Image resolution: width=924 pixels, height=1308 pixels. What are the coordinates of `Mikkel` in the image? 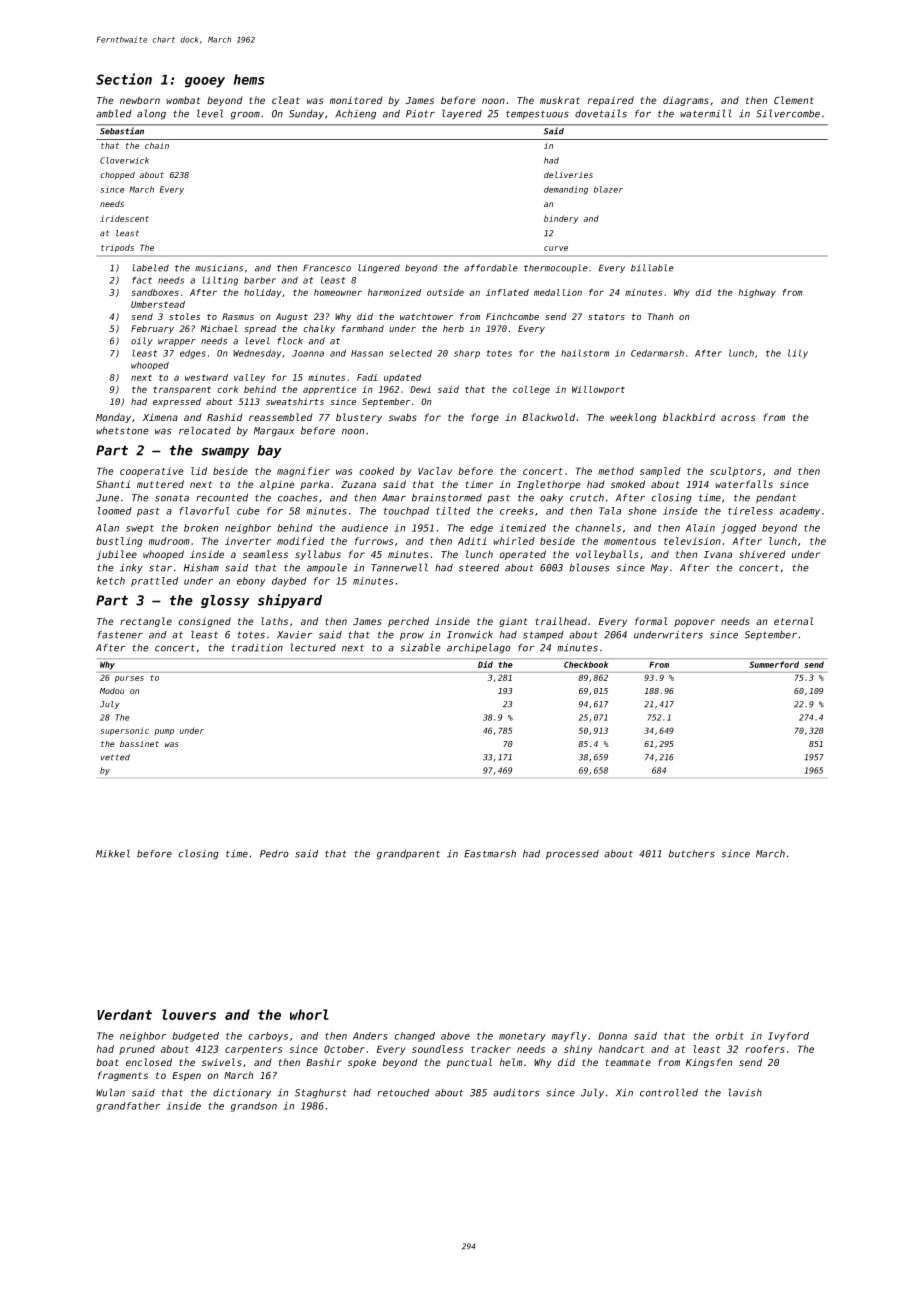 It's located at (113, 853).
